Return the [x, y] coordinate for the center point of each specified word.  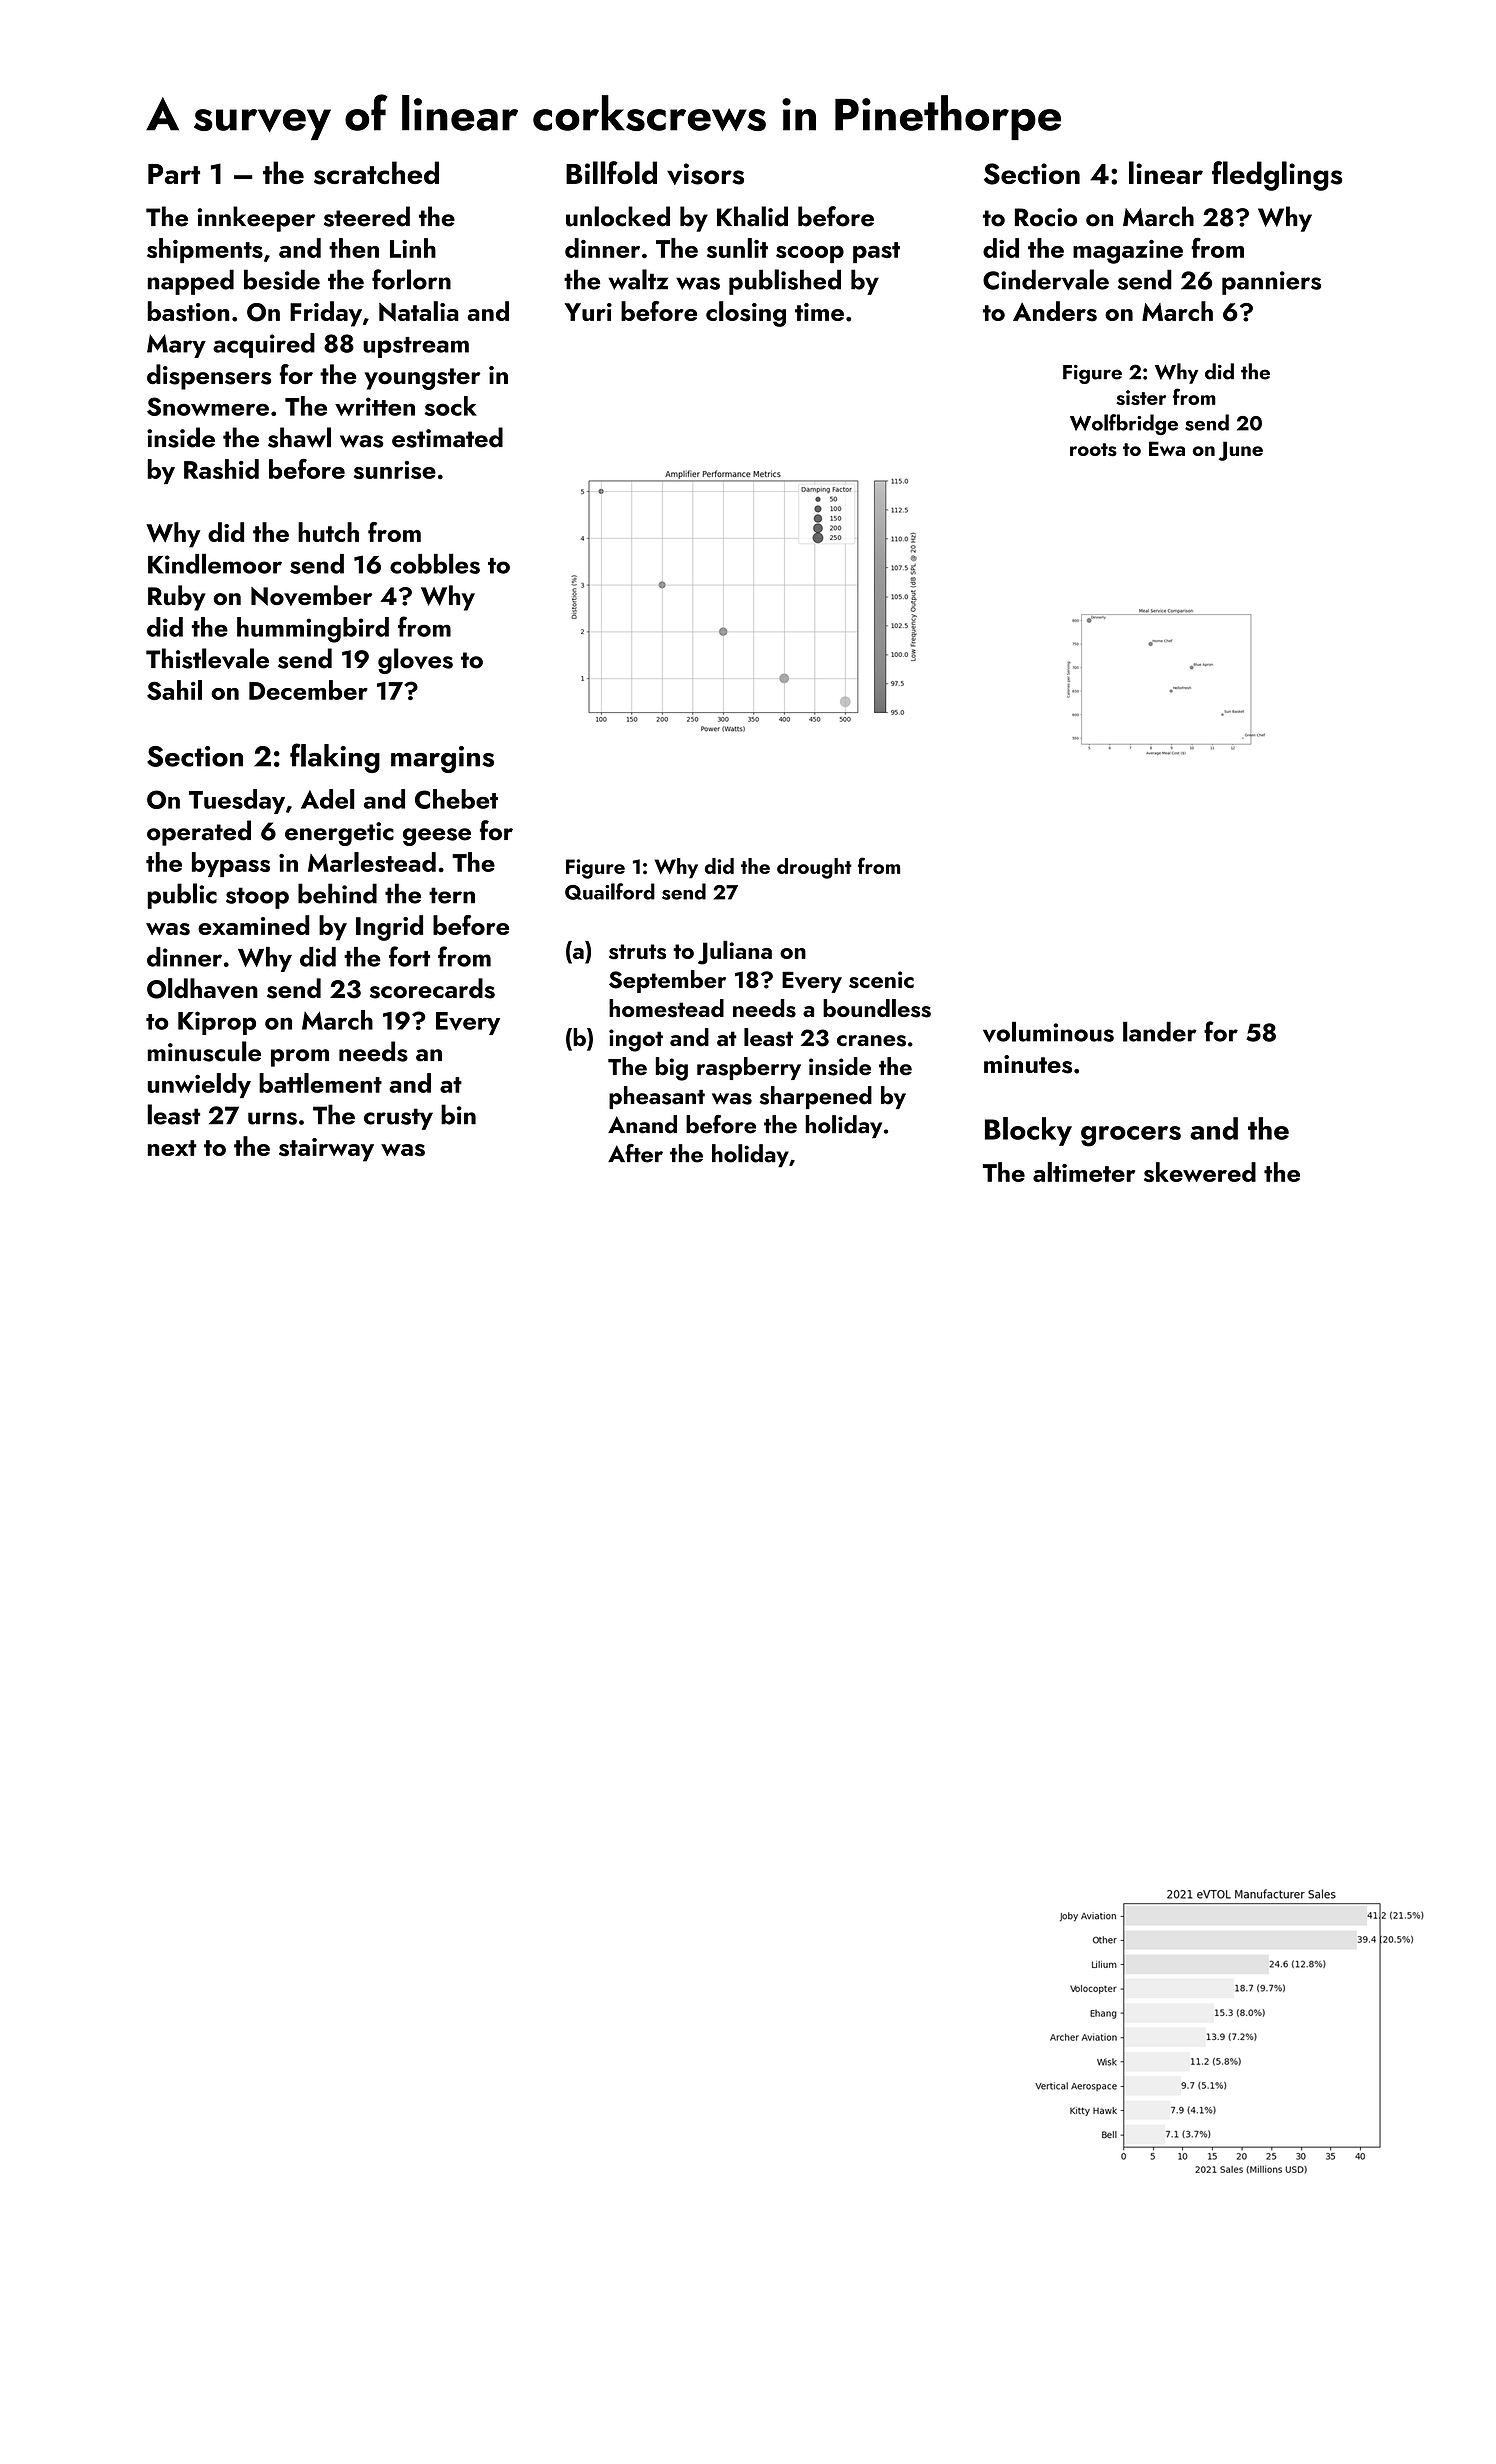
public [182, 896]
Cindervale [1046, 279]
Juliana [735, 952]
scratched [376, 173]
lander [1160, 1031]
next [172, 1148]
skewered [1200, 1172]
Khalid [752, 216]
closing [746, 314]
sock [451, 406]
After [635, 1153]
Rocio [1046, 217]
